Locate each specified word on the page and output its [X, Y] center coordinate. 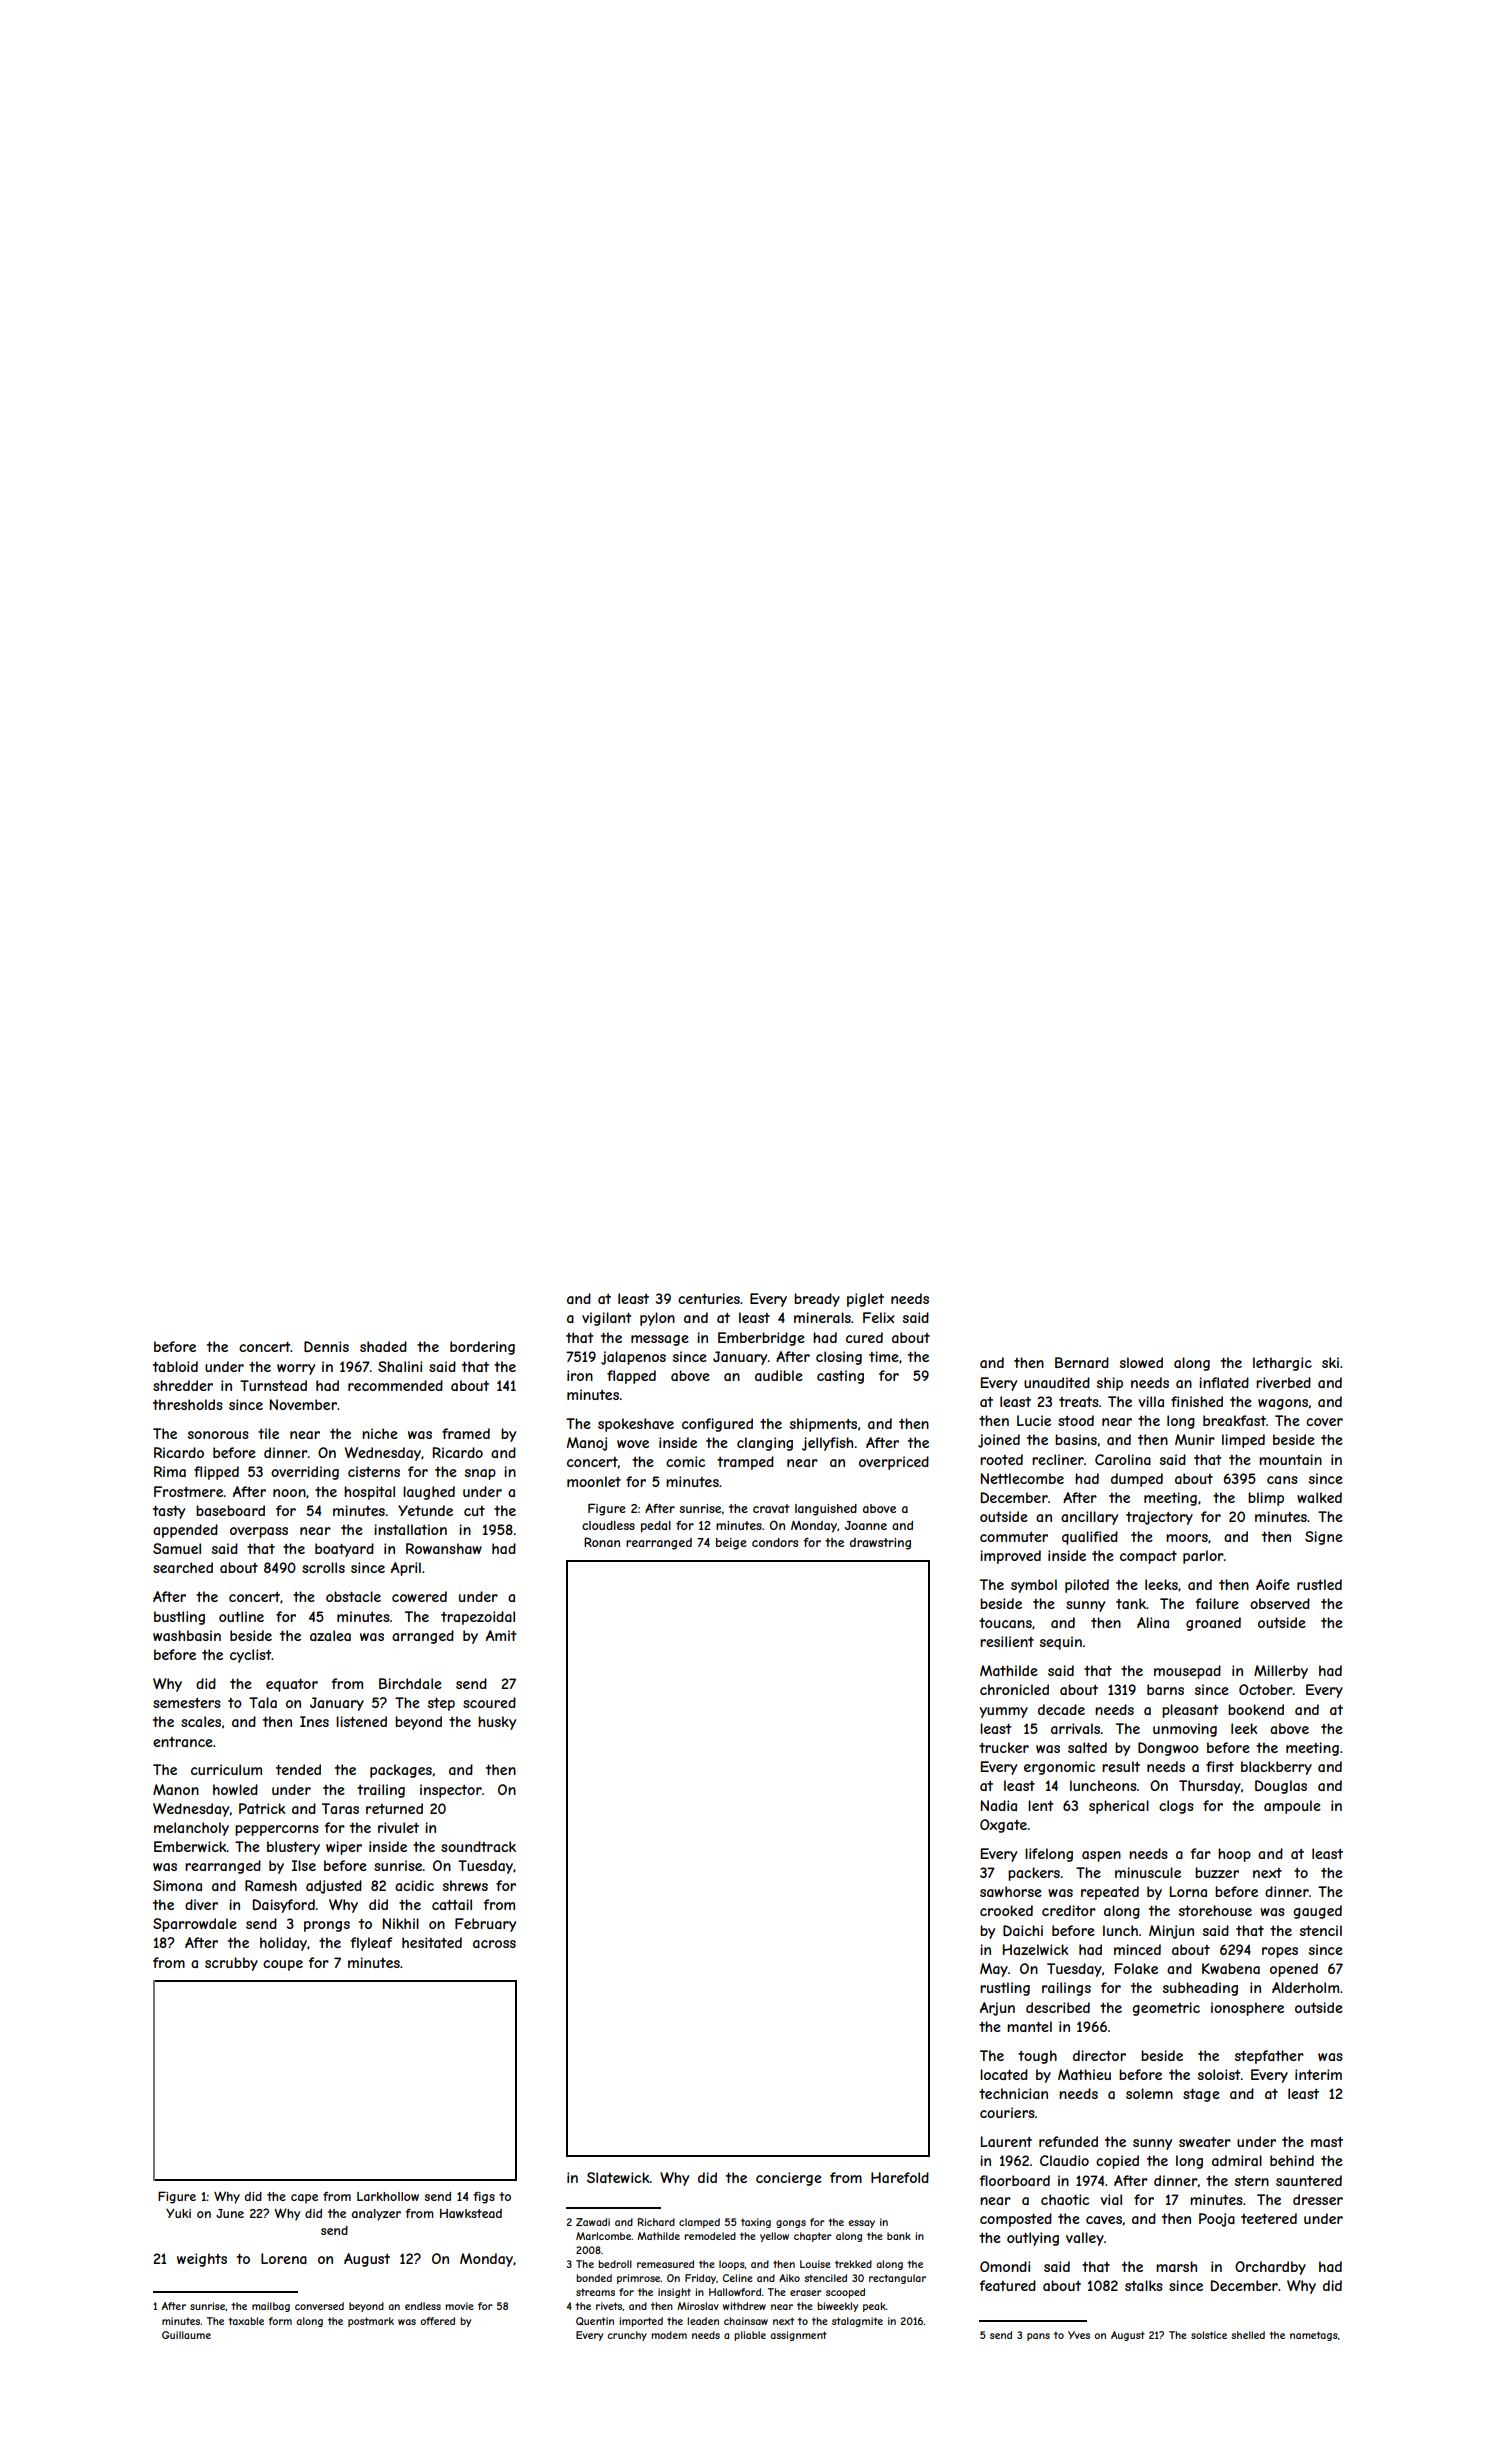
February [485, 1925]
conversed [319, 2306]
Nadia [999, 1805]
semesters [187, 1703]
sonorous [218, 1435]
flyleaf [371, 1944]
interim [1318, 2074]
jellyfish [827, 1444]
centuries [709, 1298]
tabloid [175, 1366]
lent [1041, 1805]
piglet [865, 1300]
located [1004, 2074]
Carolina [1123, 1459]
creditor [1069, 1910]
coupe [283, 1965]
